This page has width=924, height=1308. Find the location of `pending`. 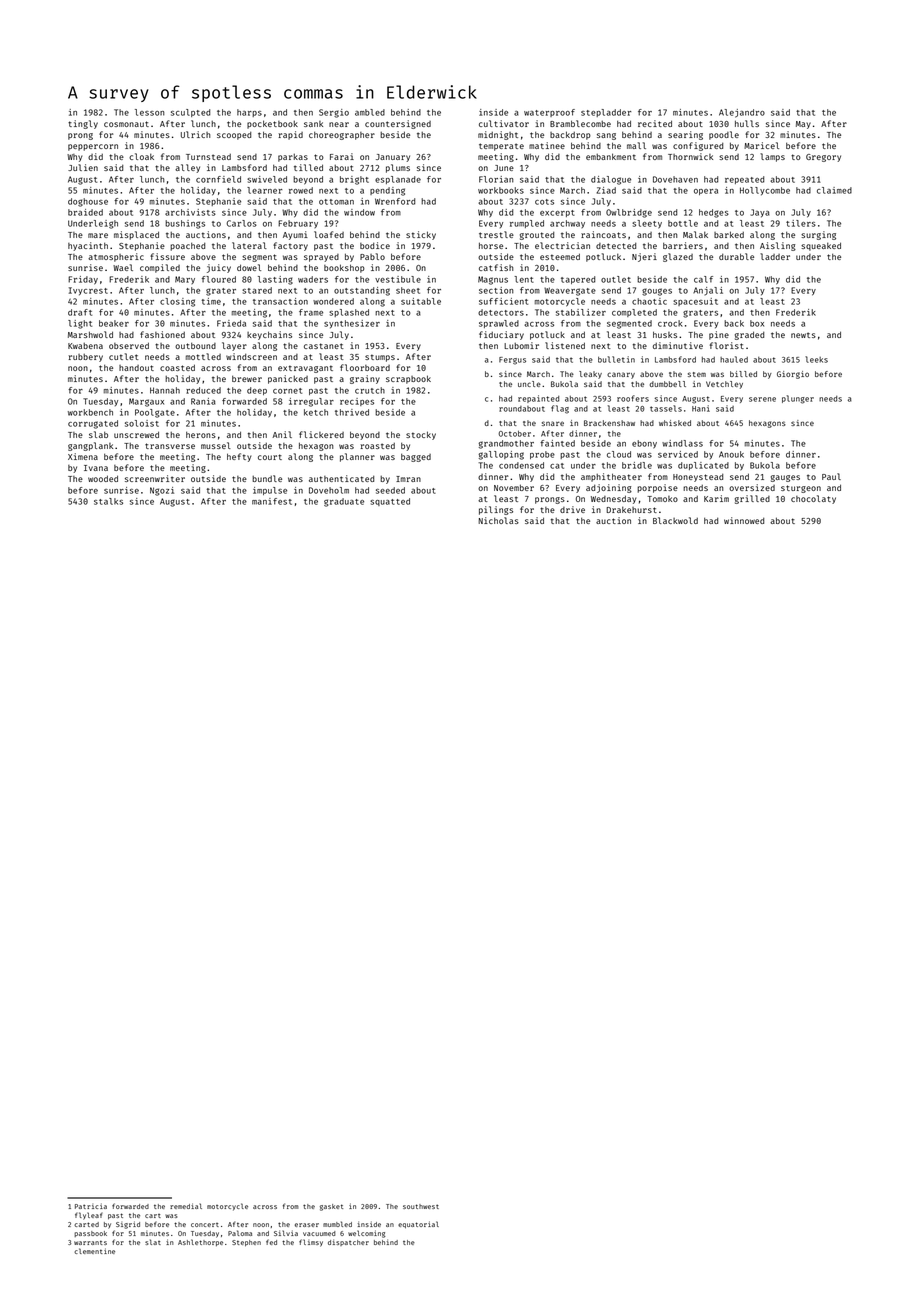

pending is located at coordinates (387, 191).
